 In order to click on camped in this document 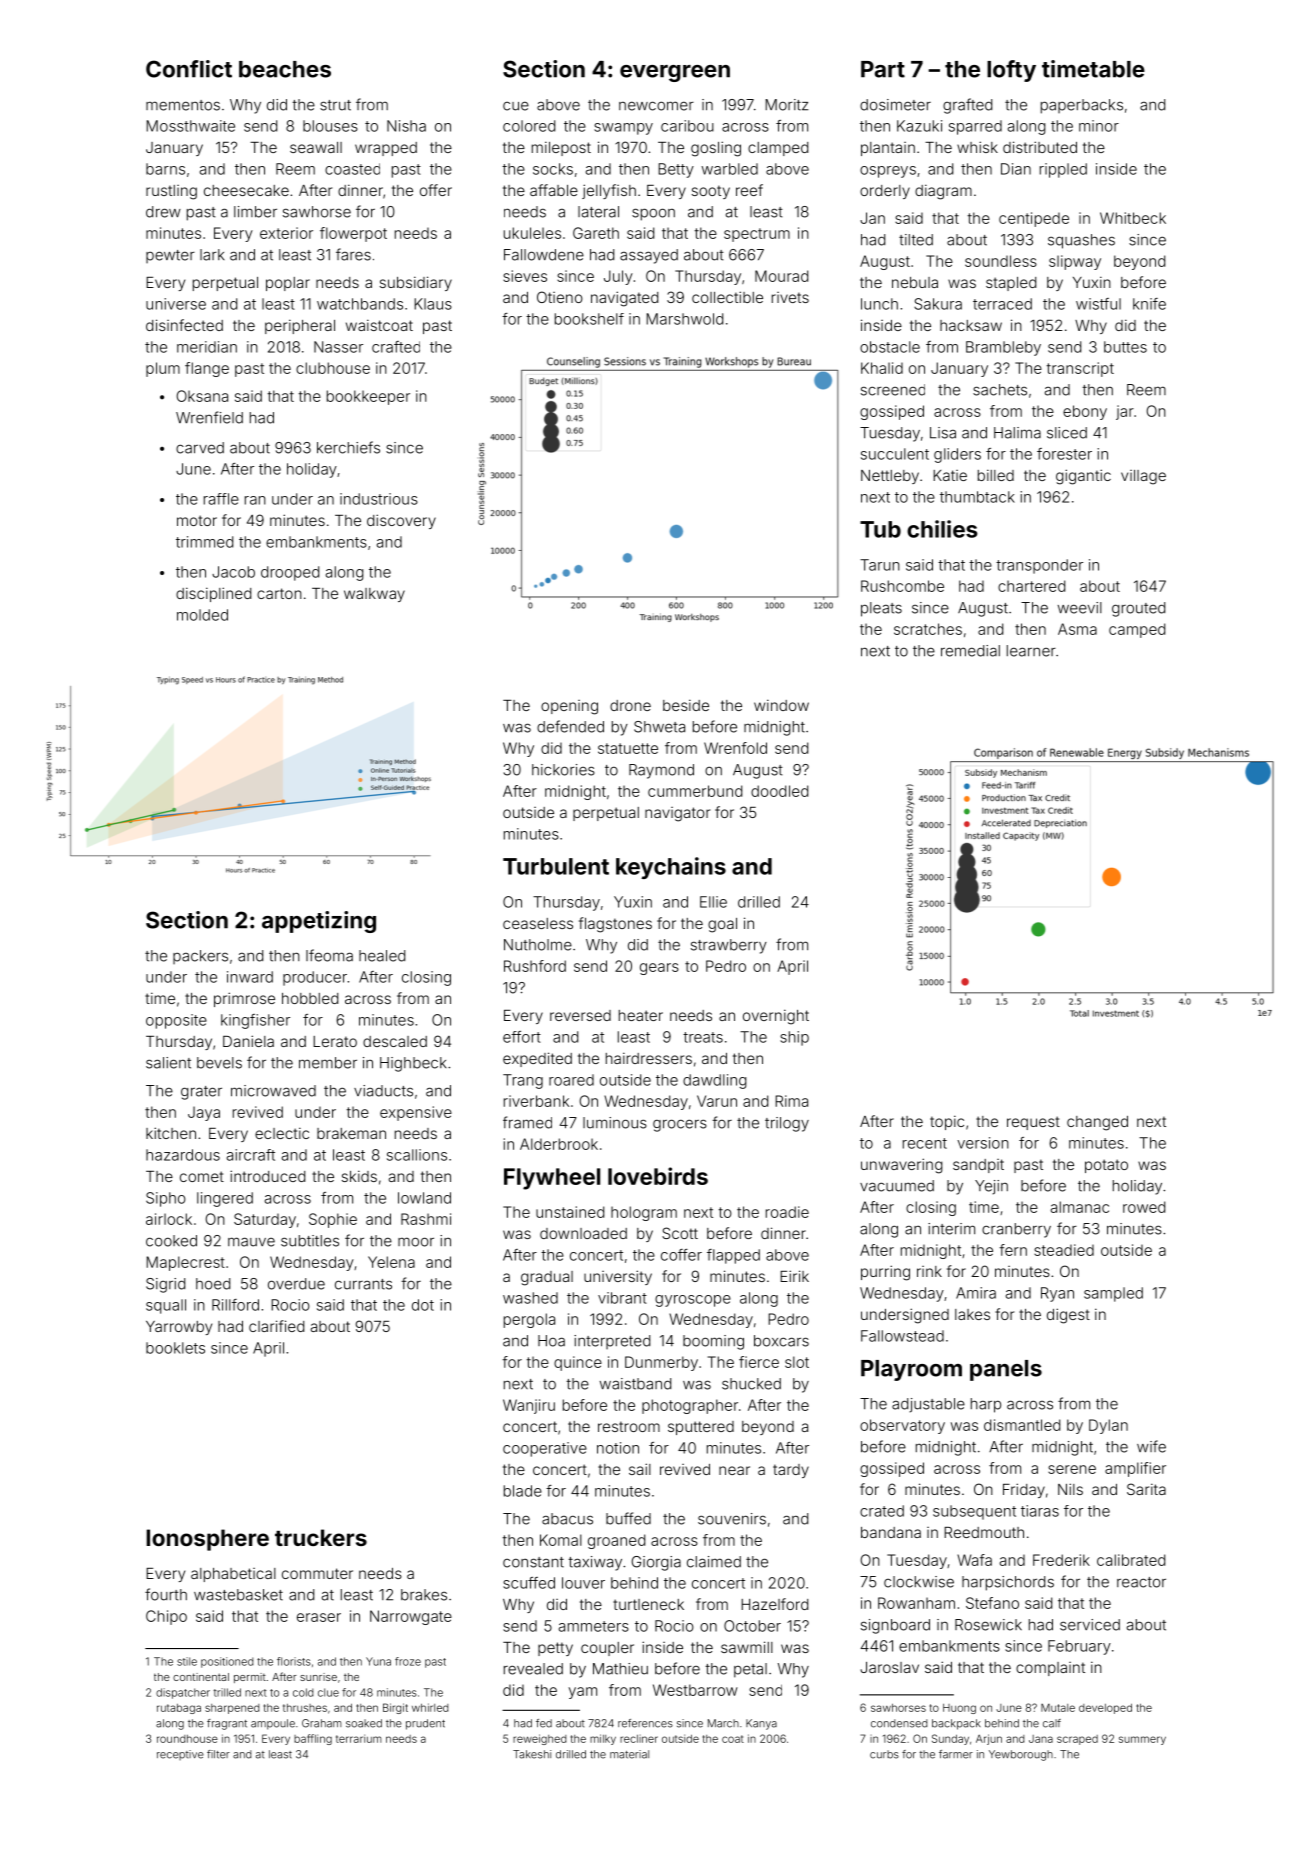, I will do `click(1137, 630)`.
